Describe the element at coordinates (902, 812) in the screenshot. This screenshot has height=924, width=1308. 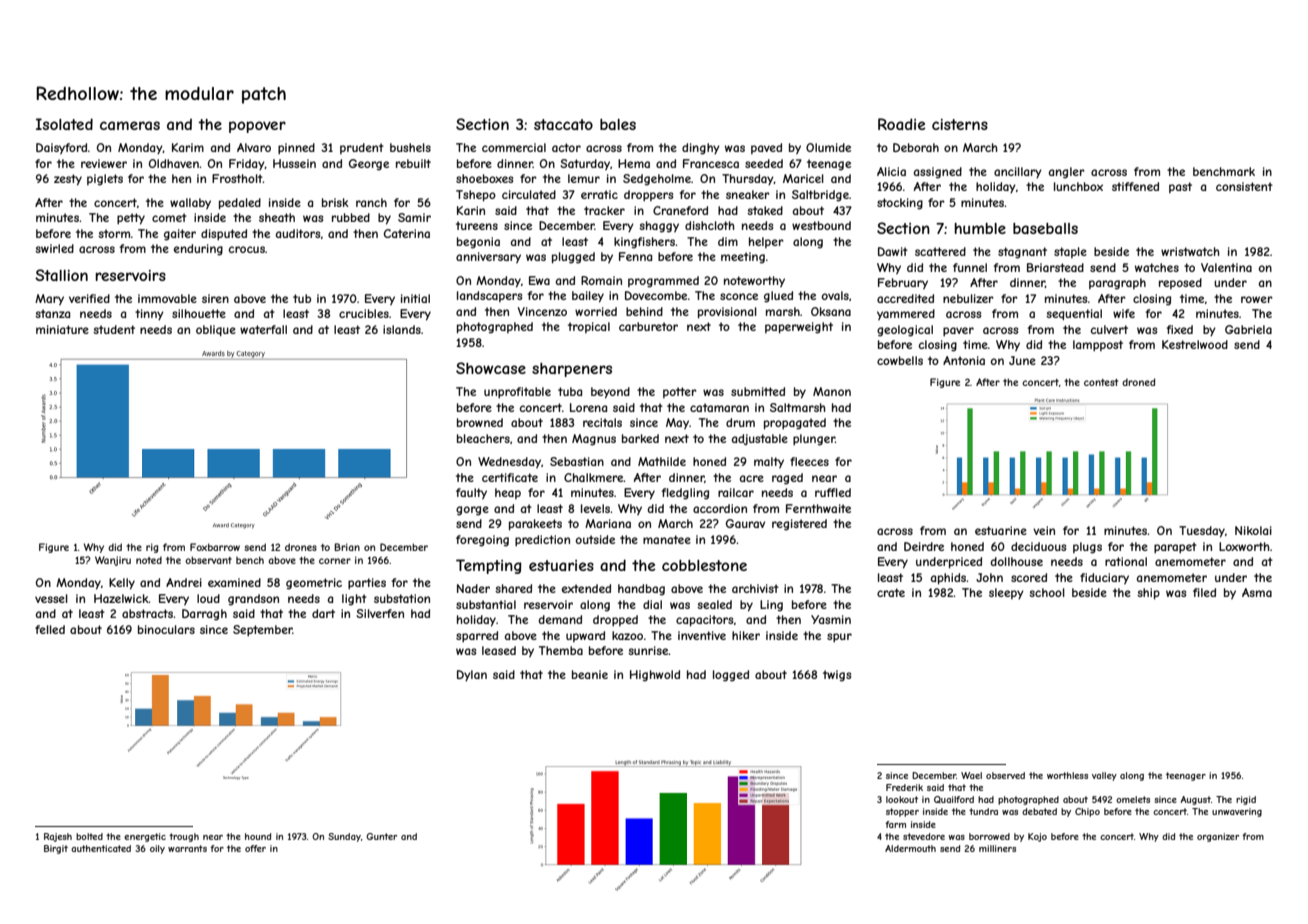
I see `stopper` at that location.
